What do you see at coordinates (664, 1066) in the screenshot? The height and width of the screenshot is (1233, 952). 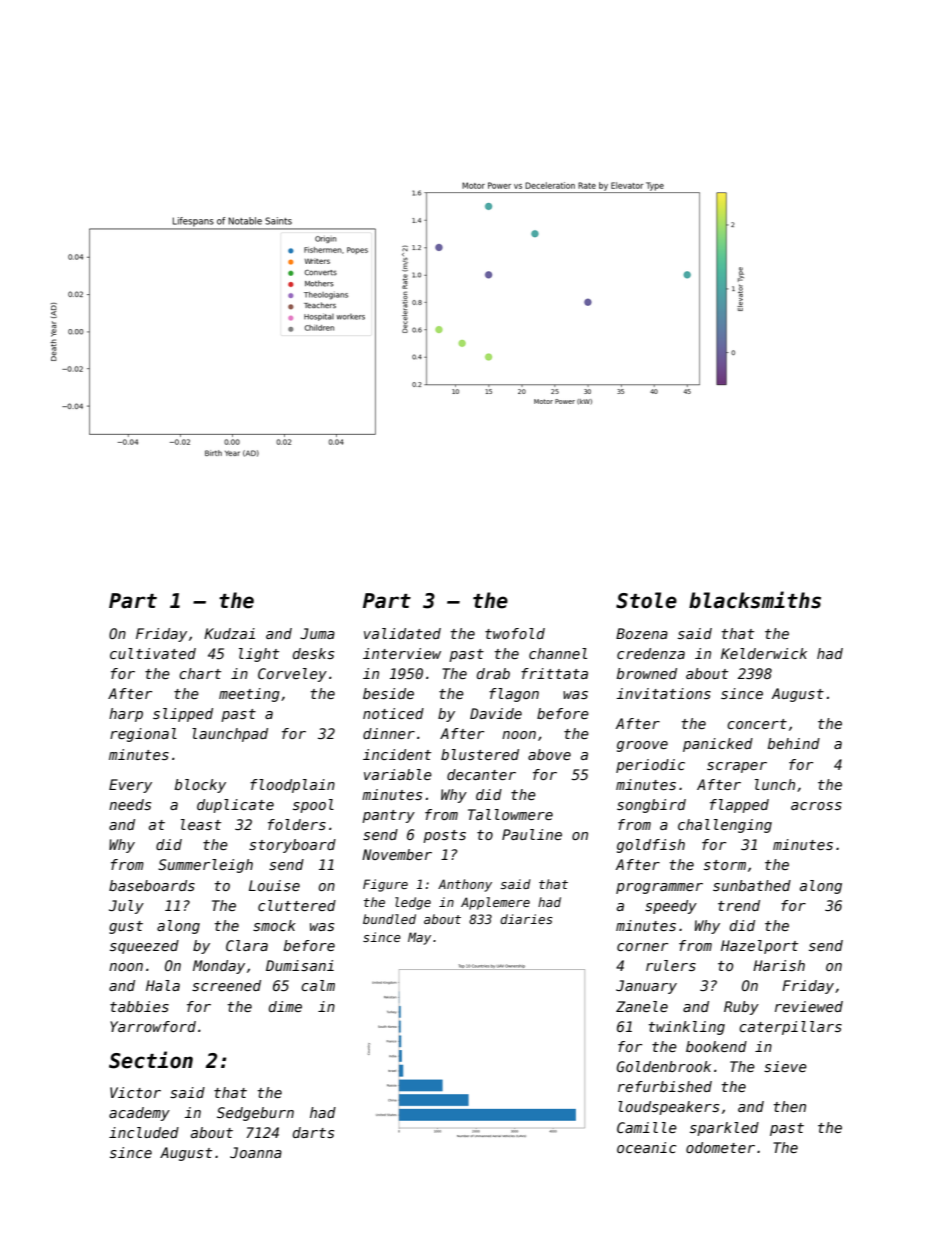 I see `Goldenbrook` at bounding box center [664, 1066].
